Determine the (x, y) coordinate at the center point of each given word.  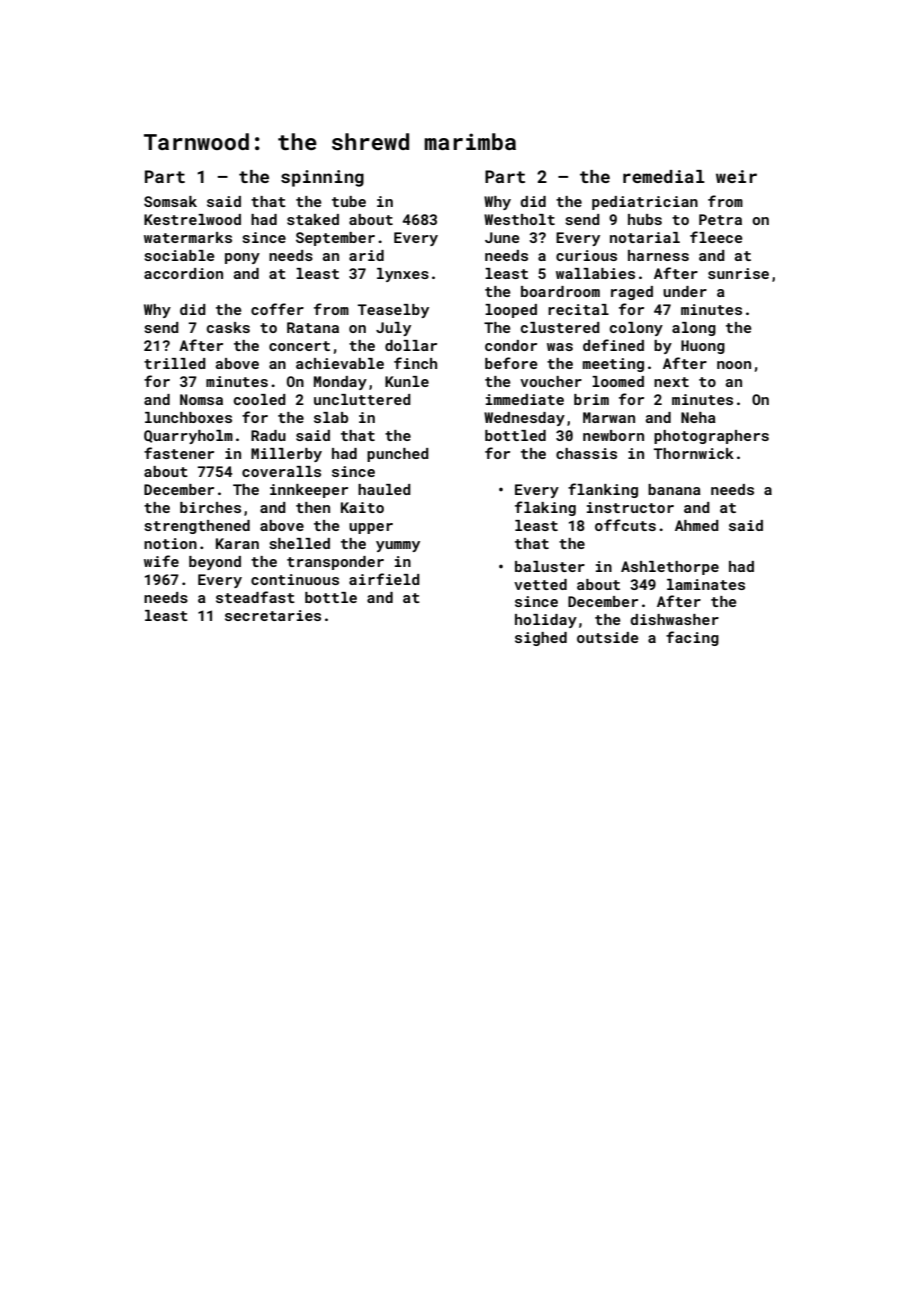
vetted (540, 584)
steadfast (255, 597)
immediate (525, 399)
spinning (322, 178)
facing (692, 638)
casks (228, 327)
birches (210, 507)
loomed (618, 381)
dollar (411, 345)
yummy (398, 546)
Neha (698, 417)
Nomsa (201, 399)
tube (349, 201)
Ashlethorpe (670, 568)
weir (736, 176)
